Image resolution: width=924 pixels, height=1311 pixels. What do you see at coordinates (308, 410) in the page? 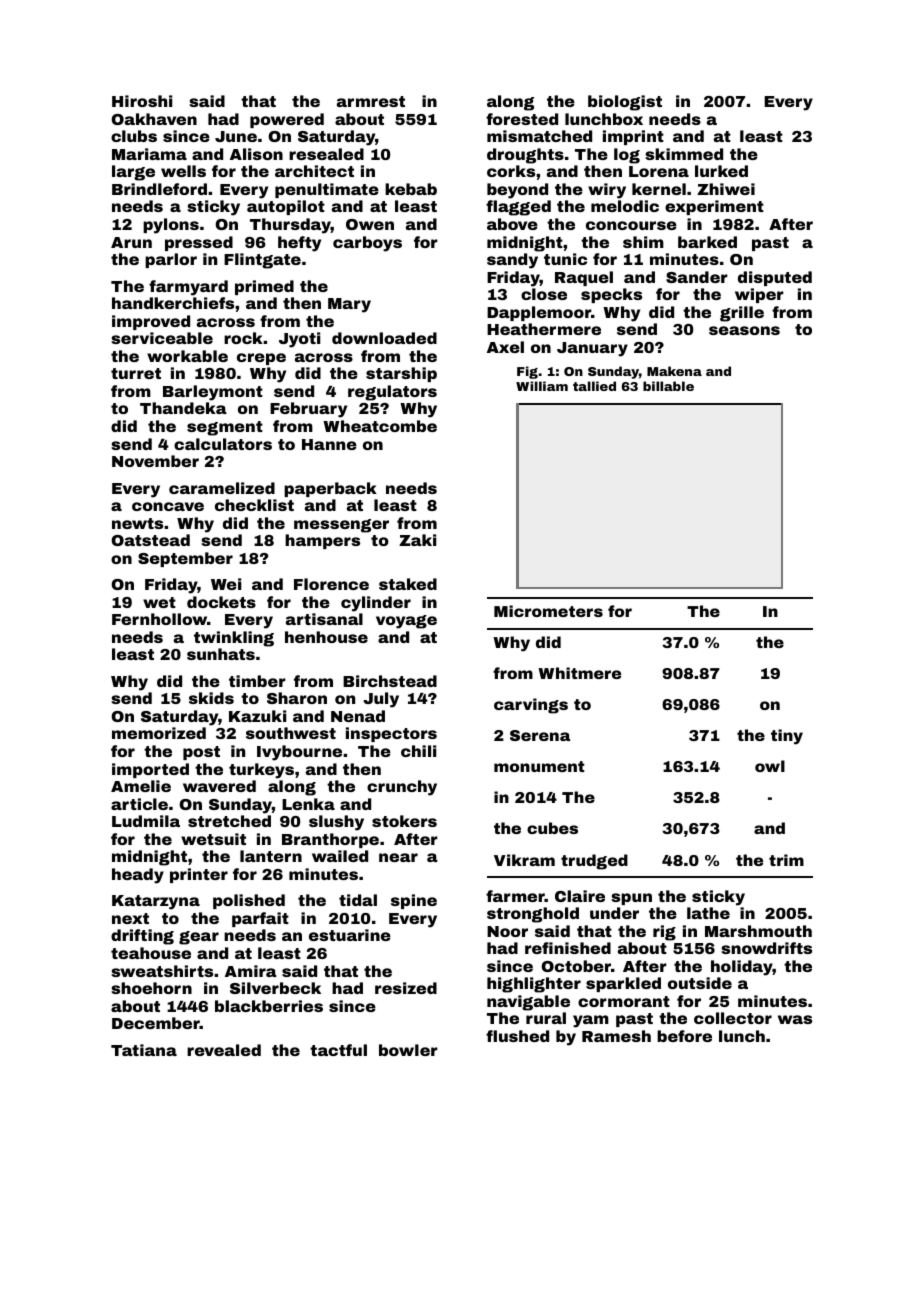
I see `February` at bounding box center [308, 410].
